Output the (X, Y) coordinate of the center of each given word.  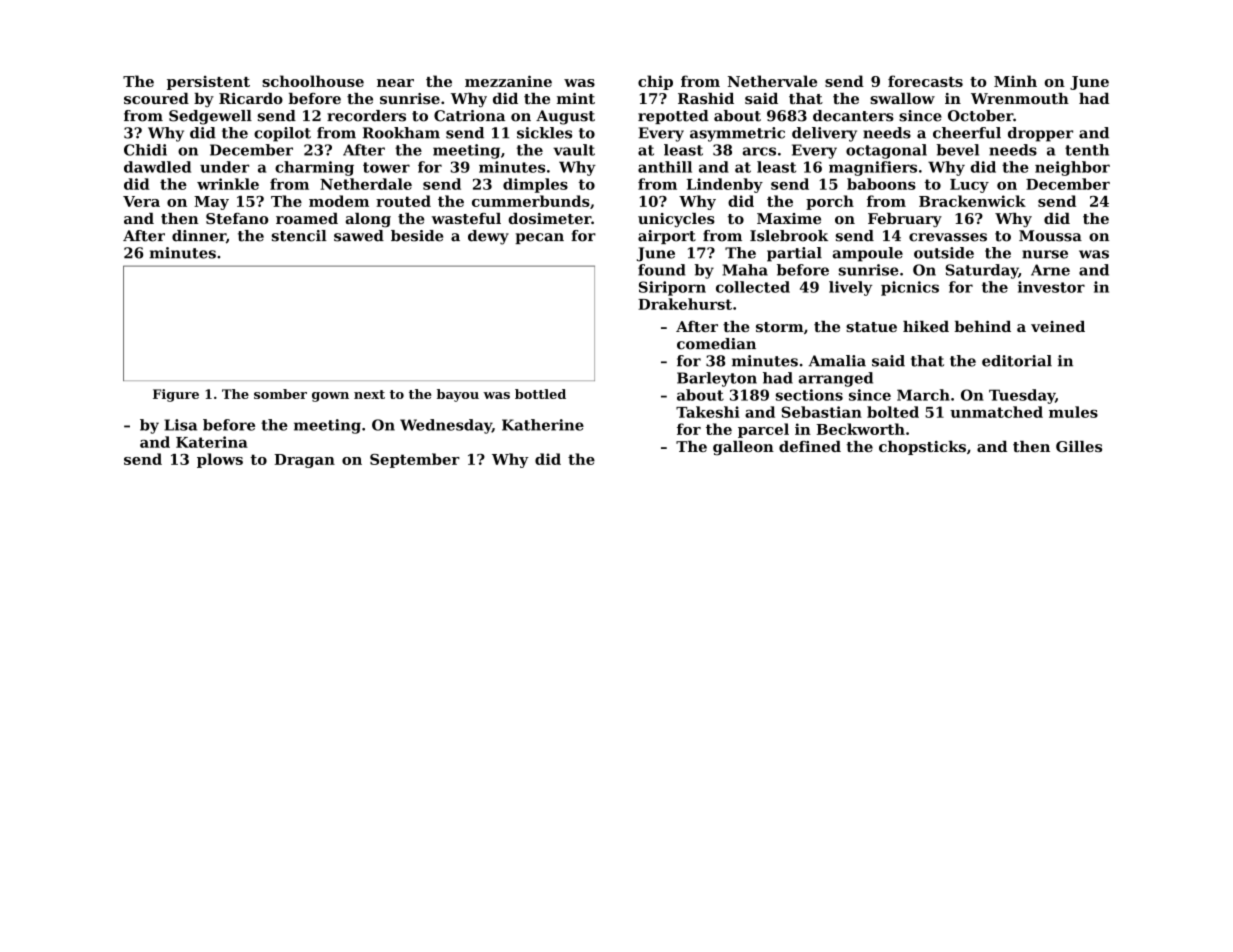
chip (655, 82)
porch (830, 202)
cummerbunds (531, 201)
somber (280, 394)
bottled (540, 394)
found (662, 270)
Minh (1015, 81)
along (368, 220)
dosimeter (550, 218)
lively (850, 288)
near (395, 83)
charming (314, 168)
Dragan (304, 461)
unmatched (996, 412)
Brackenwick (972, 201)
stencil (299, 236)
